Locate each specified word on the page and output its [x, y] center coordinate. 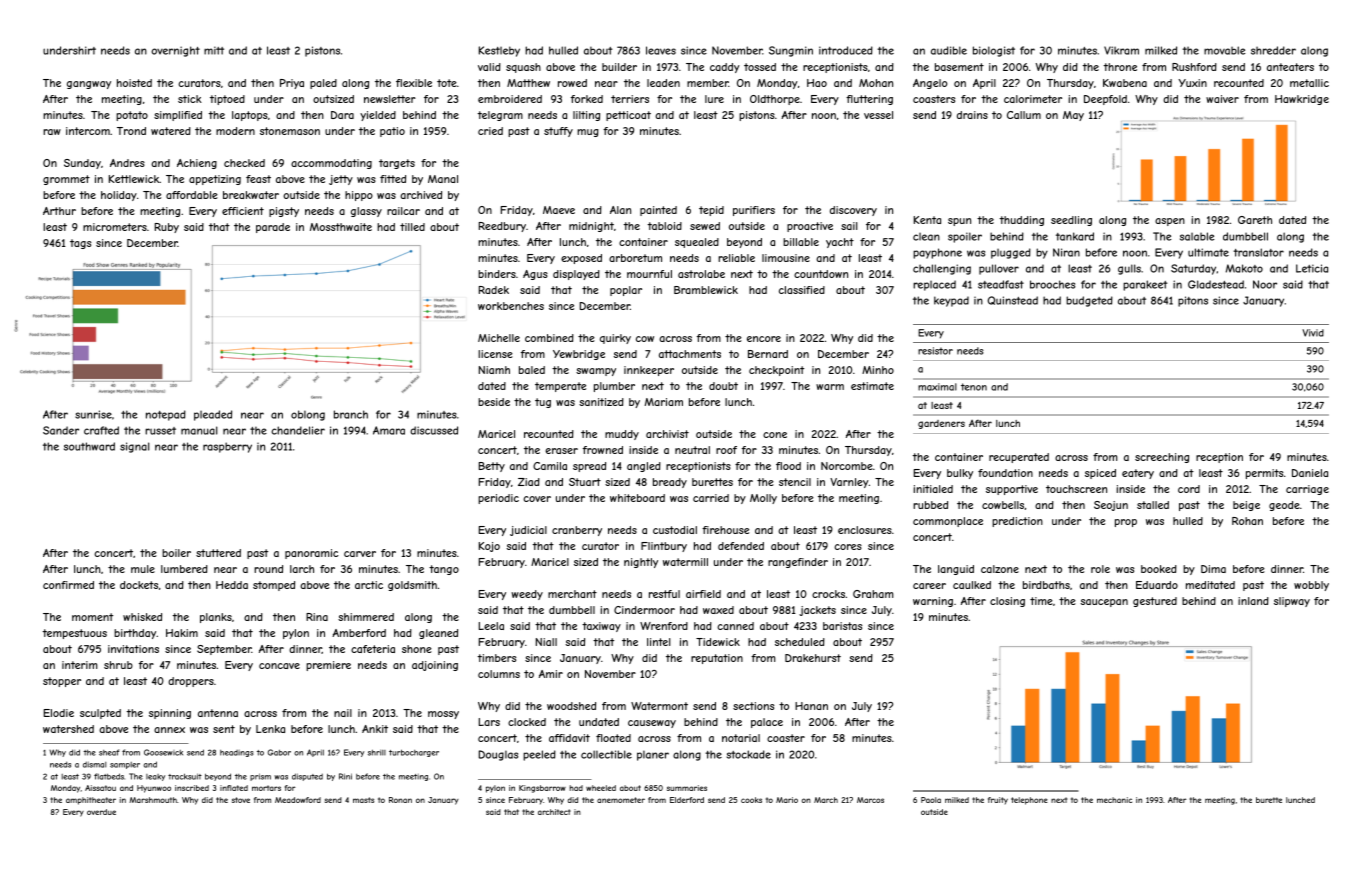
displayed [576, 275]
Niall [546, 642]
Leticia [1312, 268]
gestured [1155, 602]
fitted [393, 179]
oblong [308, 415]
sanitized [601, 402]
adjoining [435, 666]
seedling [1071, 221]
